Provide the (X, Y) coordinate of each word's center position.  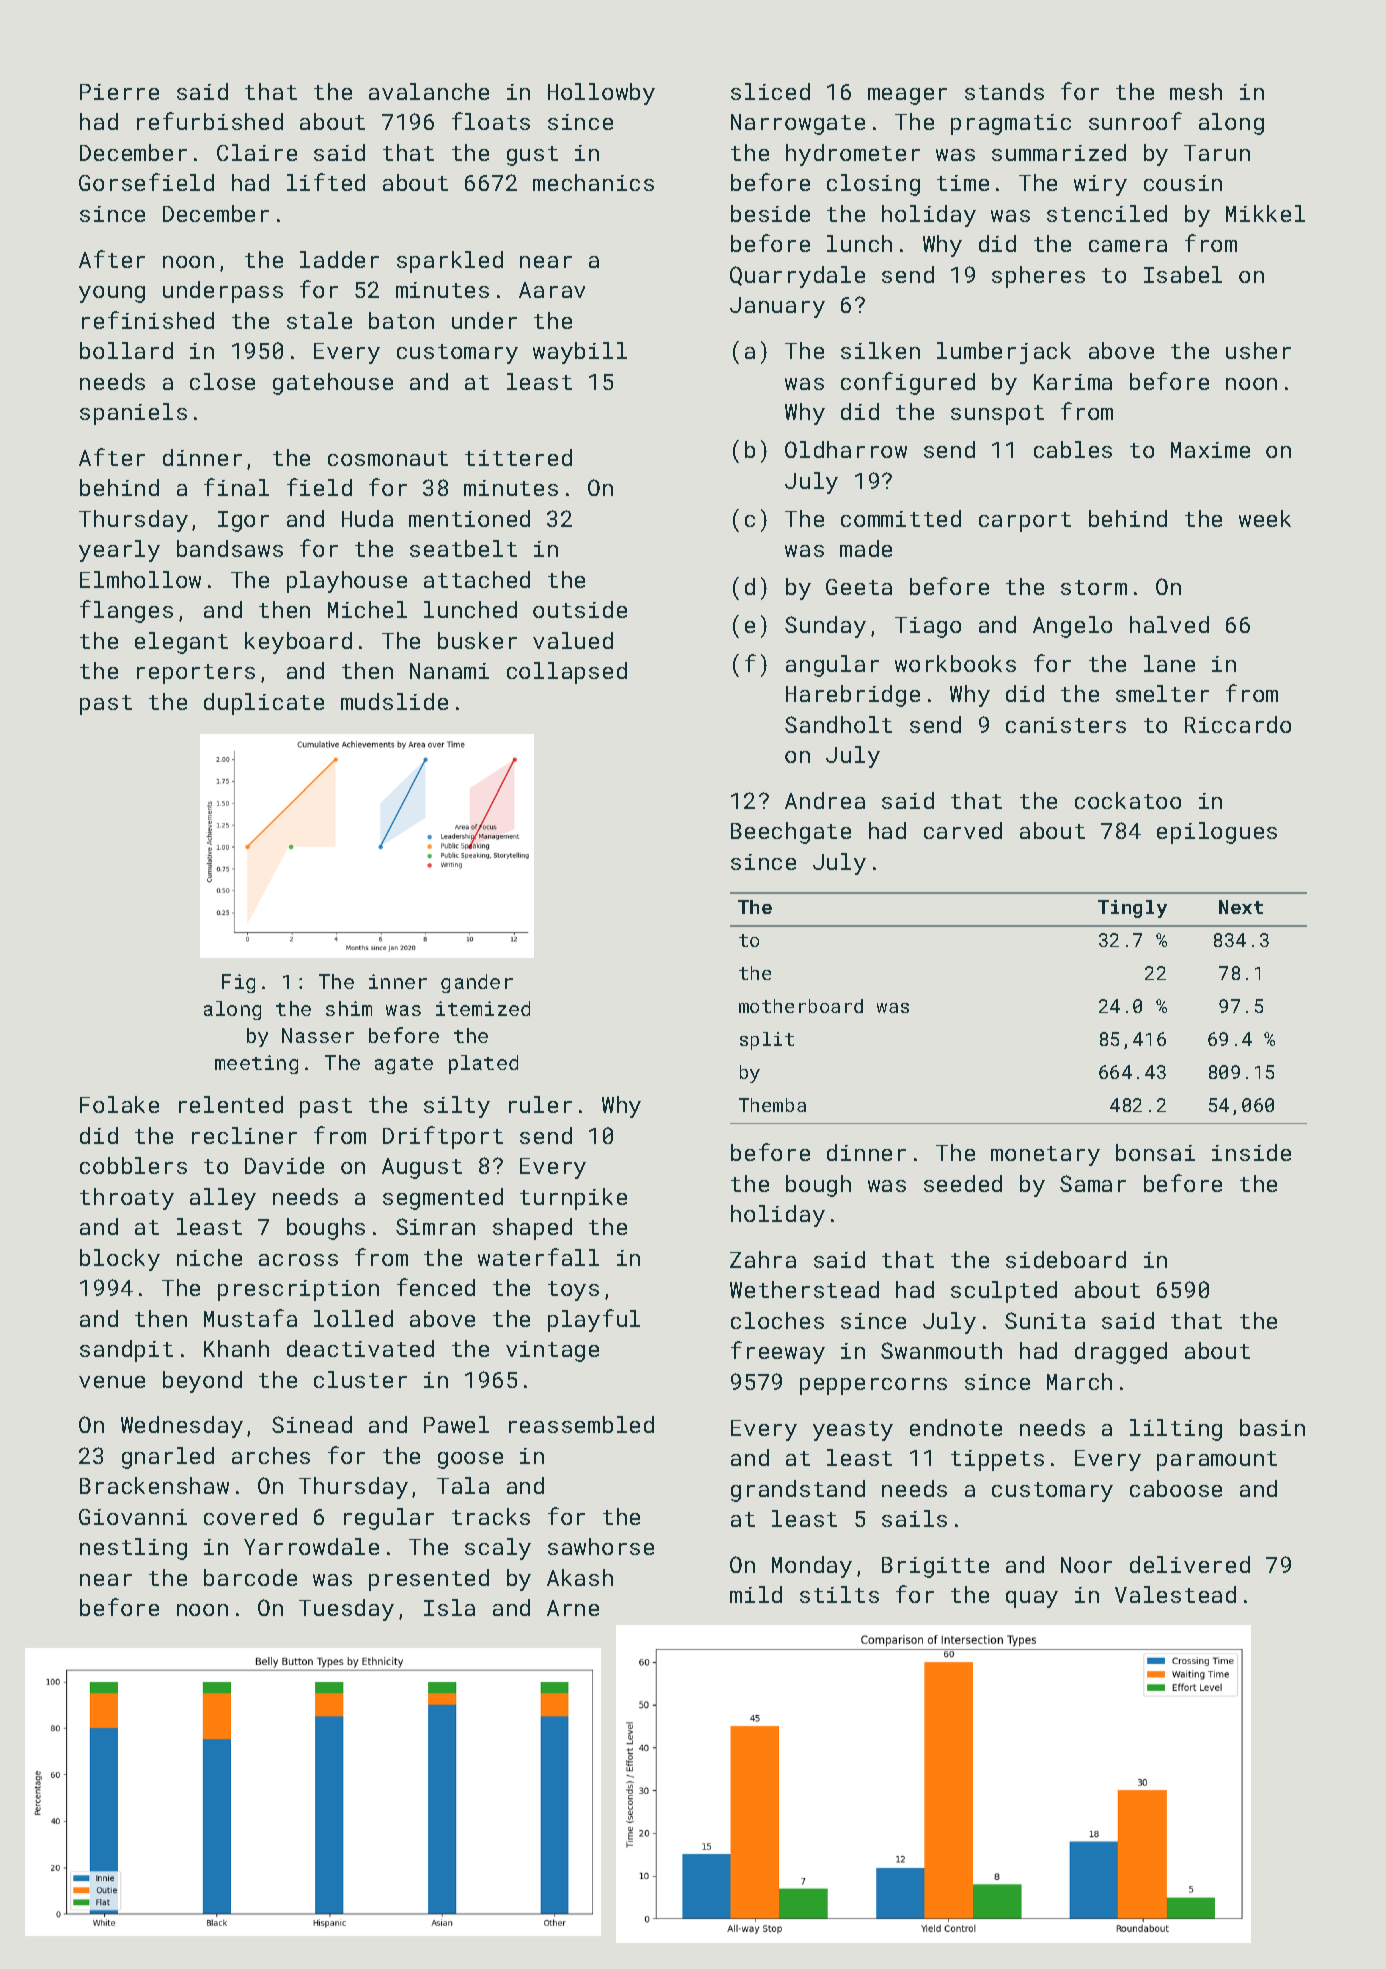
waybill (580, 353)
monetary (1045, 1156)
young (112, 294)
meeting (256, 1064)
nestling (133, 1549)
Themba (772, 1105)
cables (1073, 449)
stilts (839, 1594)
